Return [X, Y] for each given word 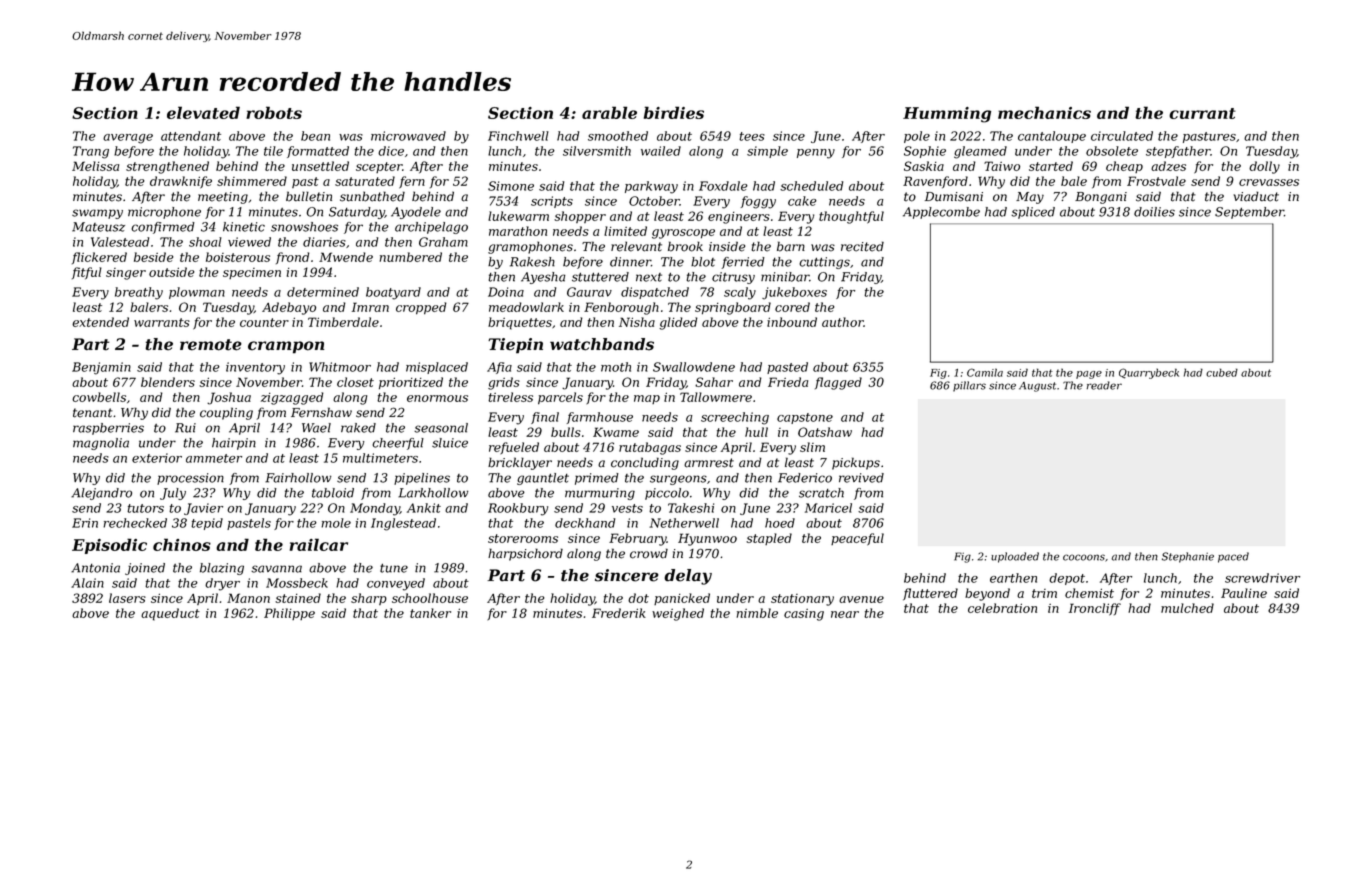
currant [1202, 113]
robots [274, 112]
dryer [222, 584]
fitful [87, 273]
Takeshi [691, 508]
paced [1233, 557]
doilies [1154, 212]
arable [609, 112]
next [649, 277]
